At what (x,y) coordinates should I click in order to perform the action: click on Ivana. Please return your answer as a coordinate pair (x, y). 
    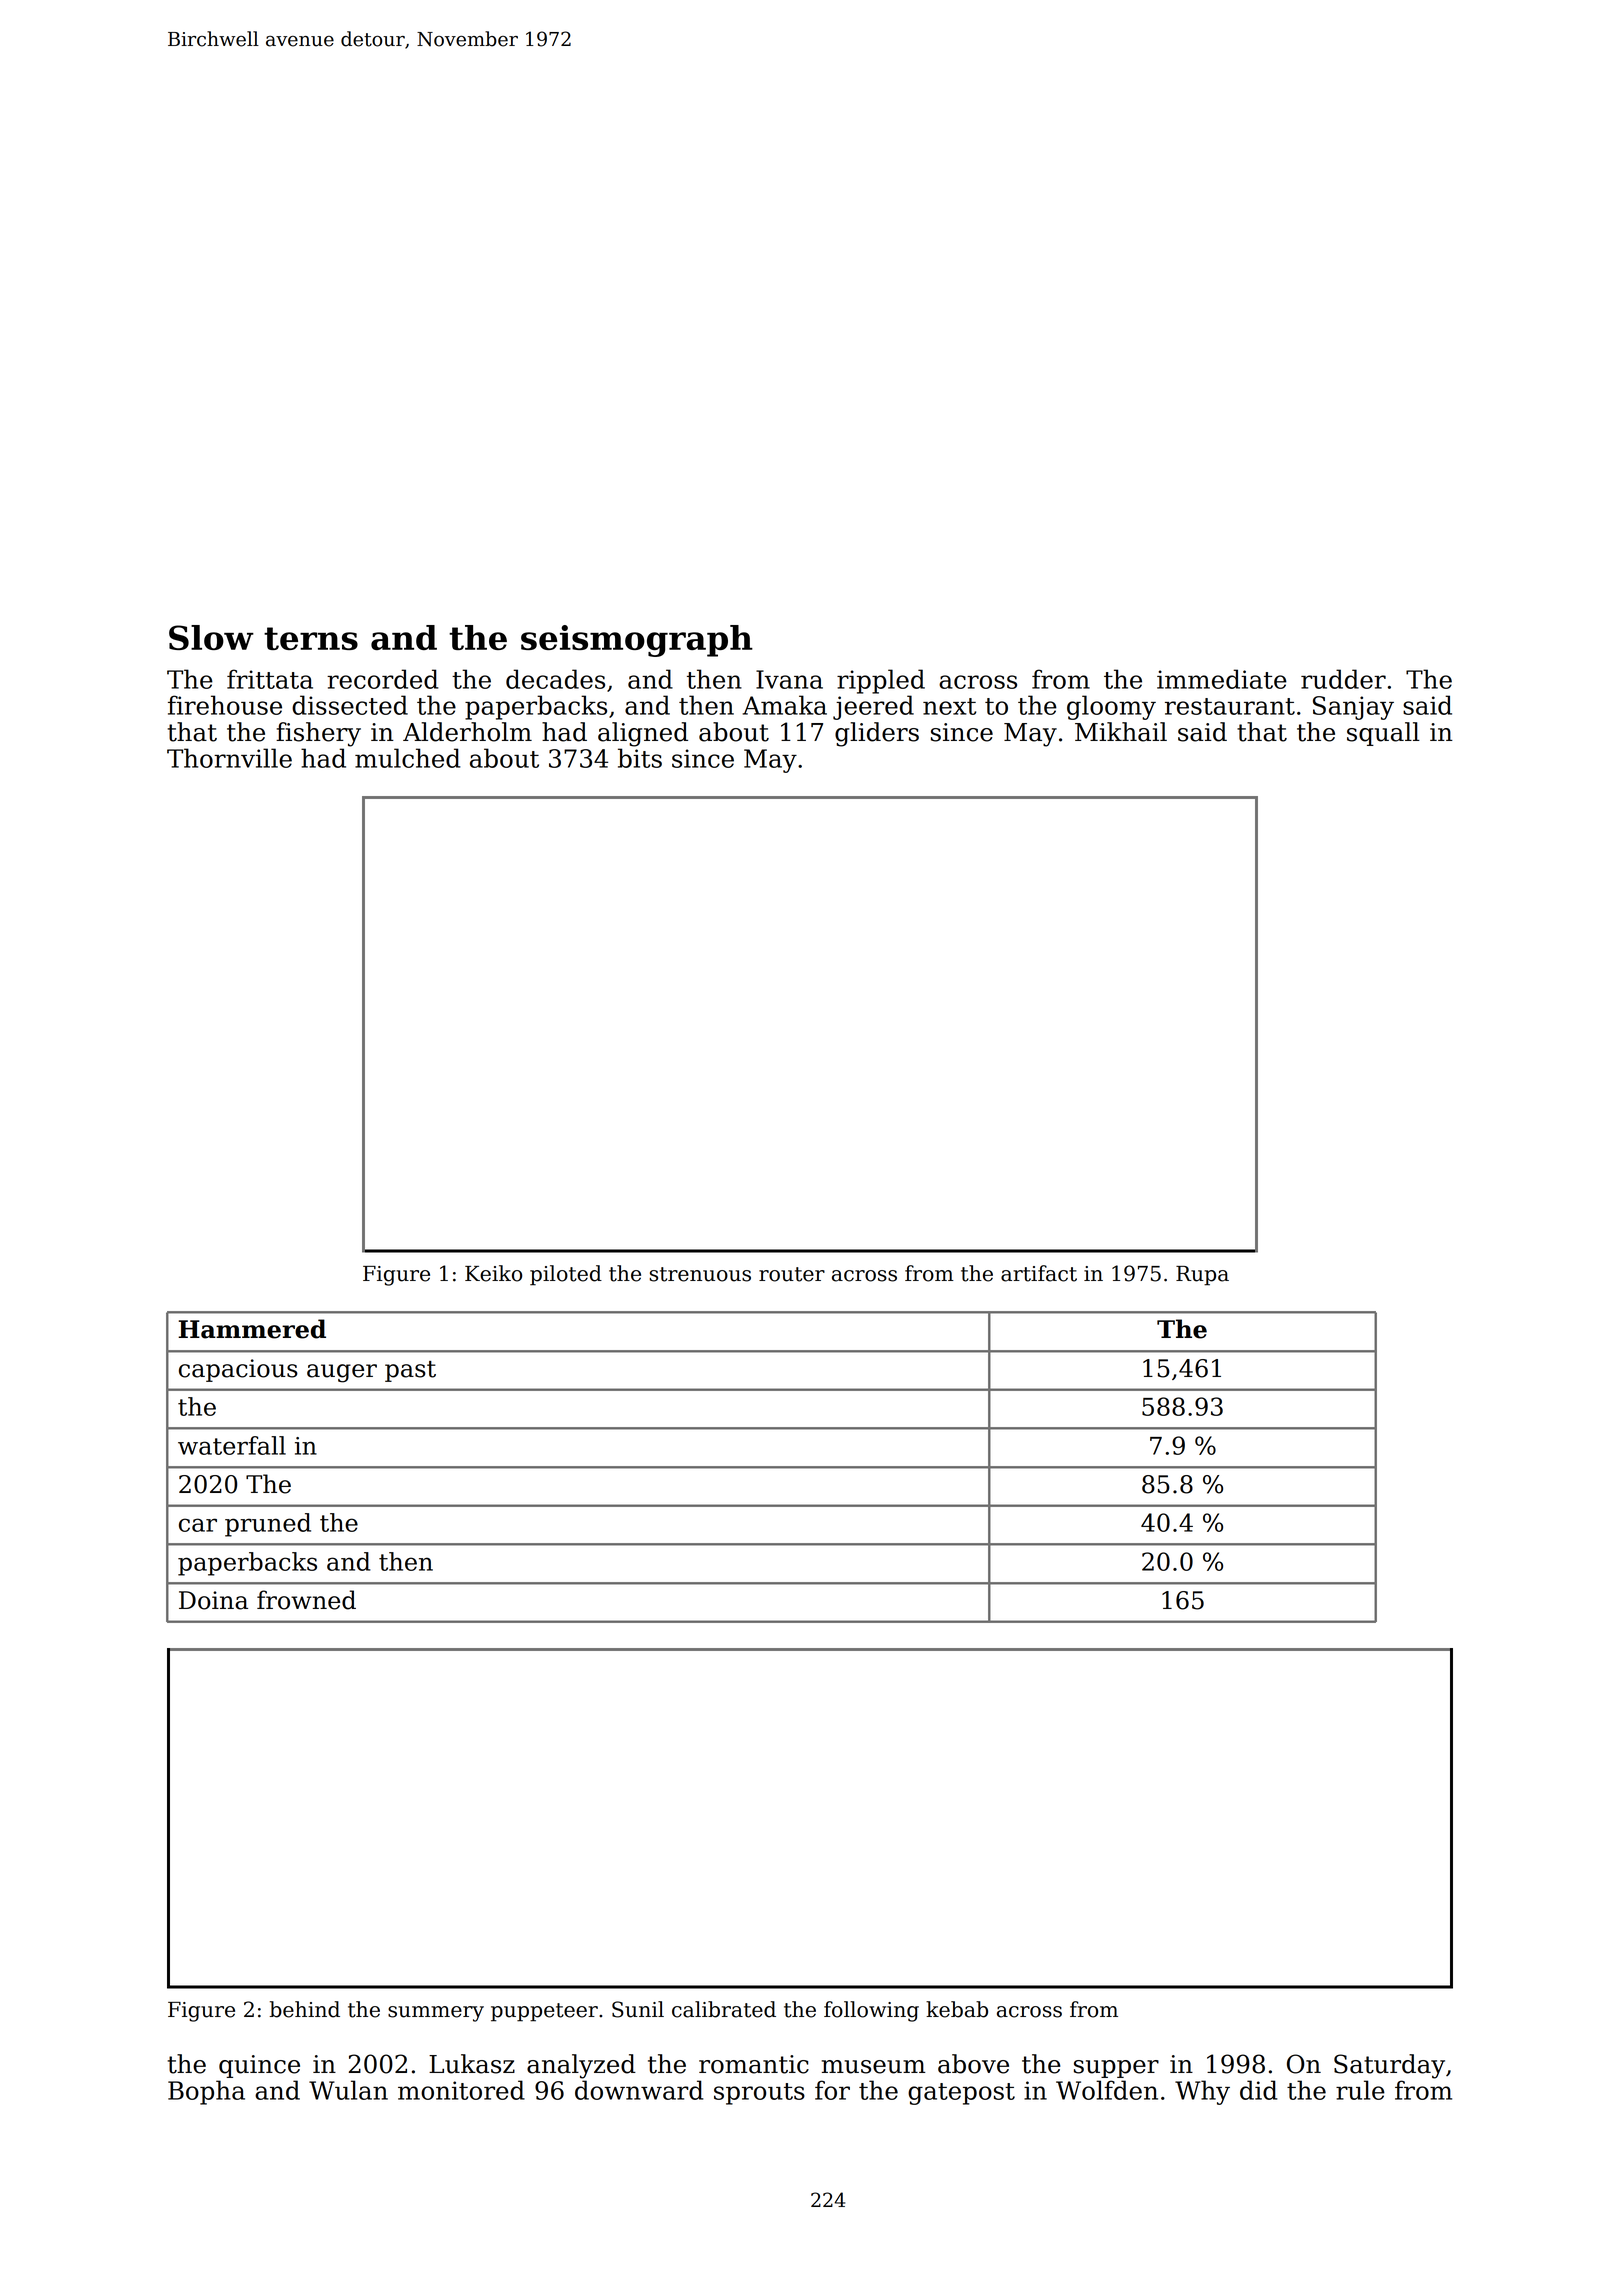
    Looking at the image, I should click on (789, 679).
